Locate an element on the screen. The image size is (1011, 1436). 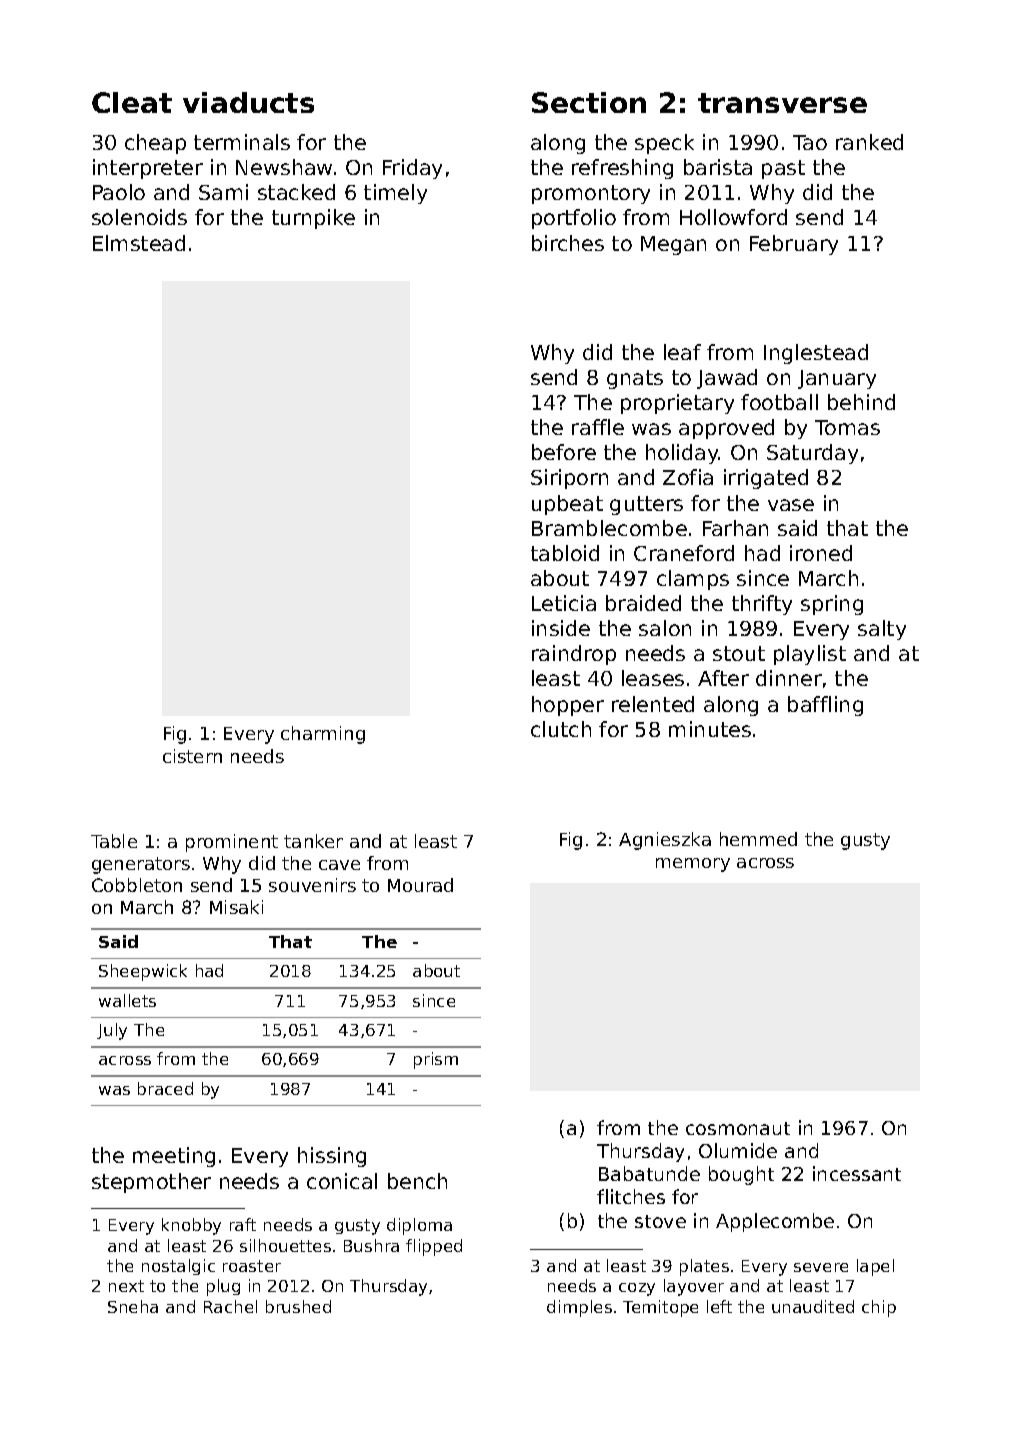
hemmed is located at coordinates (758, 839).
